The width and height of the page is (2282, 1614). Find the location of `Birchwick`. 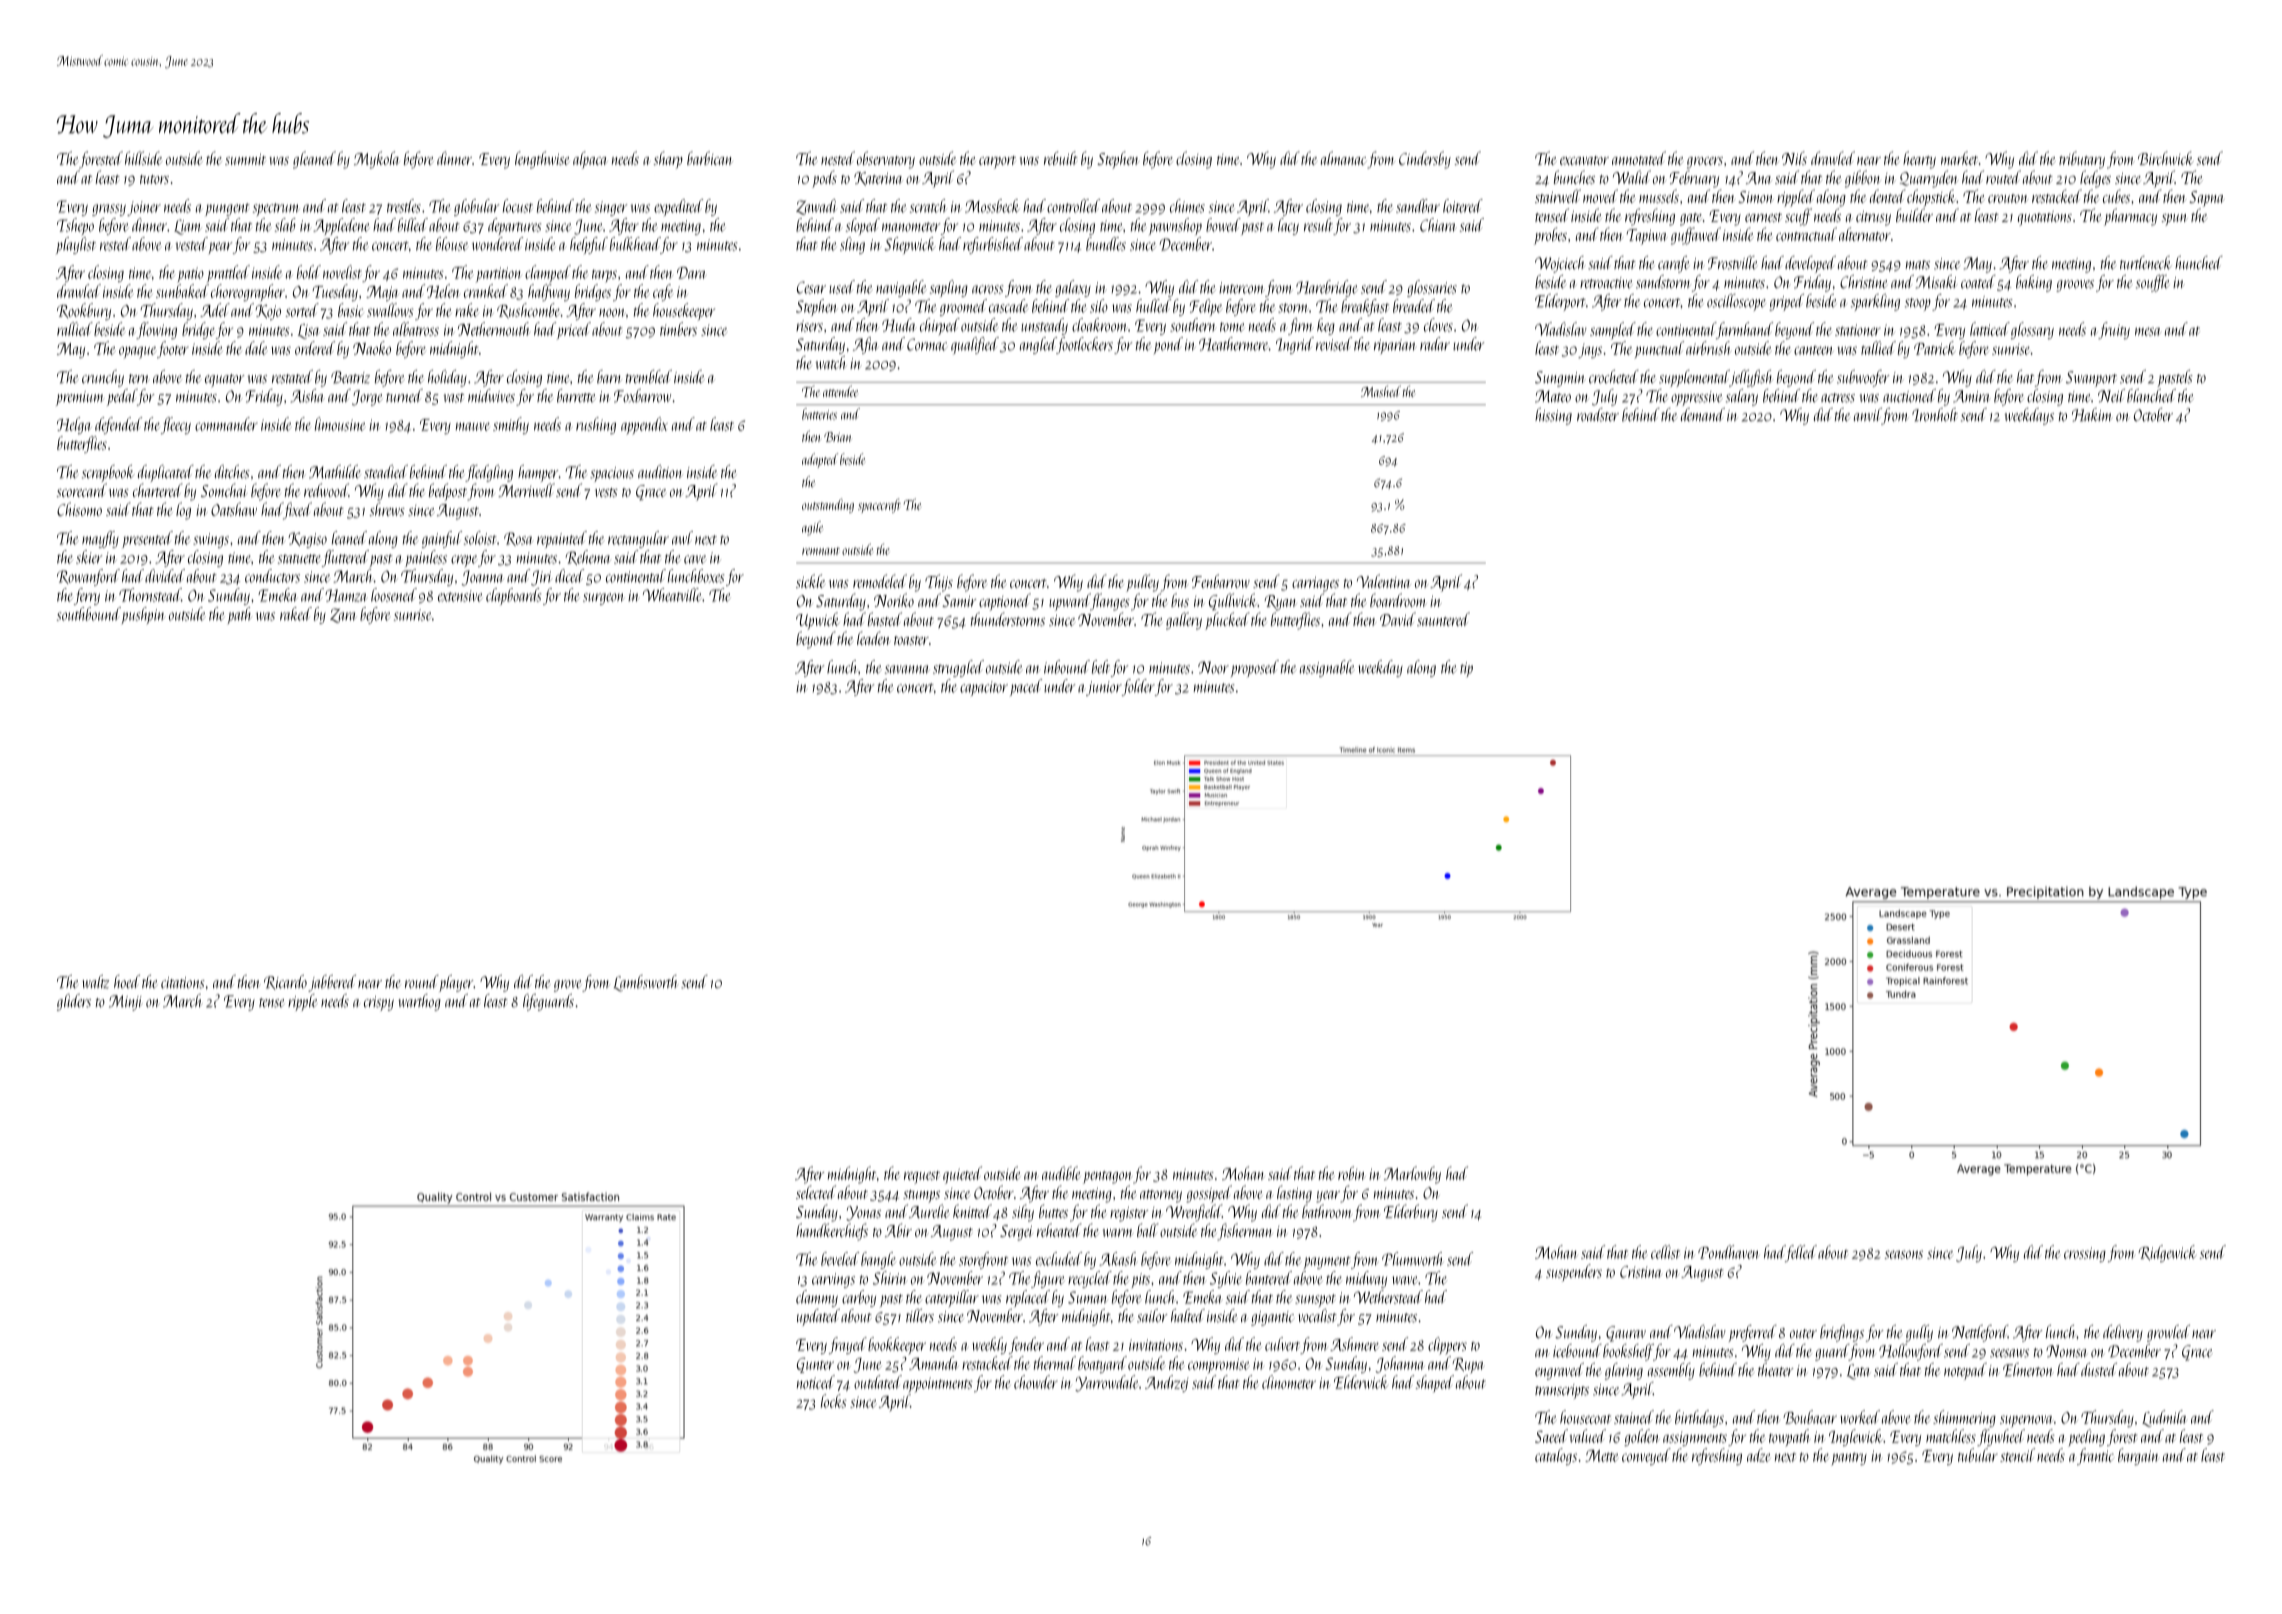

Birchwick is located at coordinates (2166, 158).
